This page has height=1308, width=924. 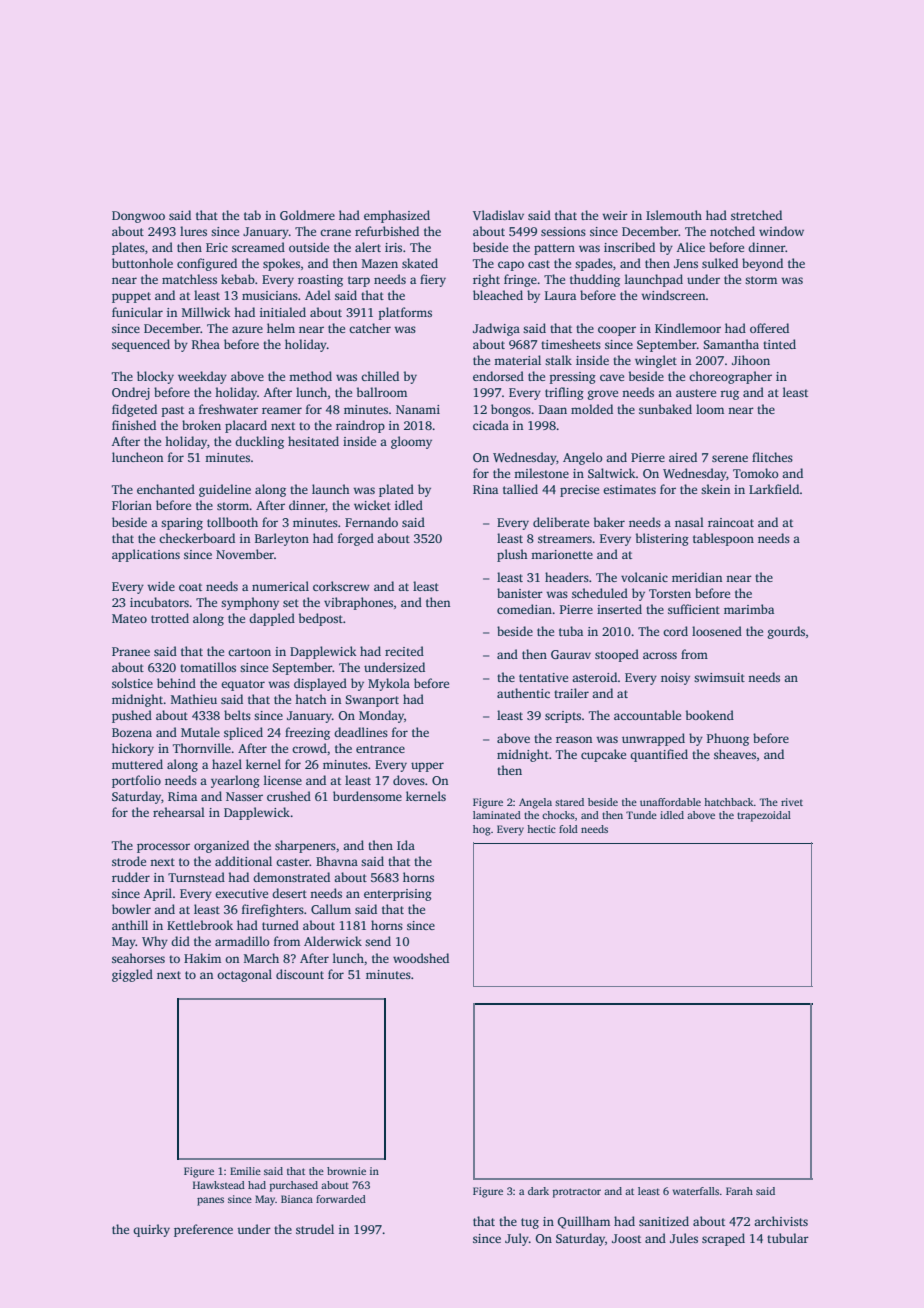 What do you see at coordinates (420, 263) in the page?
I see `skated` at bounding box center [420, 263].
